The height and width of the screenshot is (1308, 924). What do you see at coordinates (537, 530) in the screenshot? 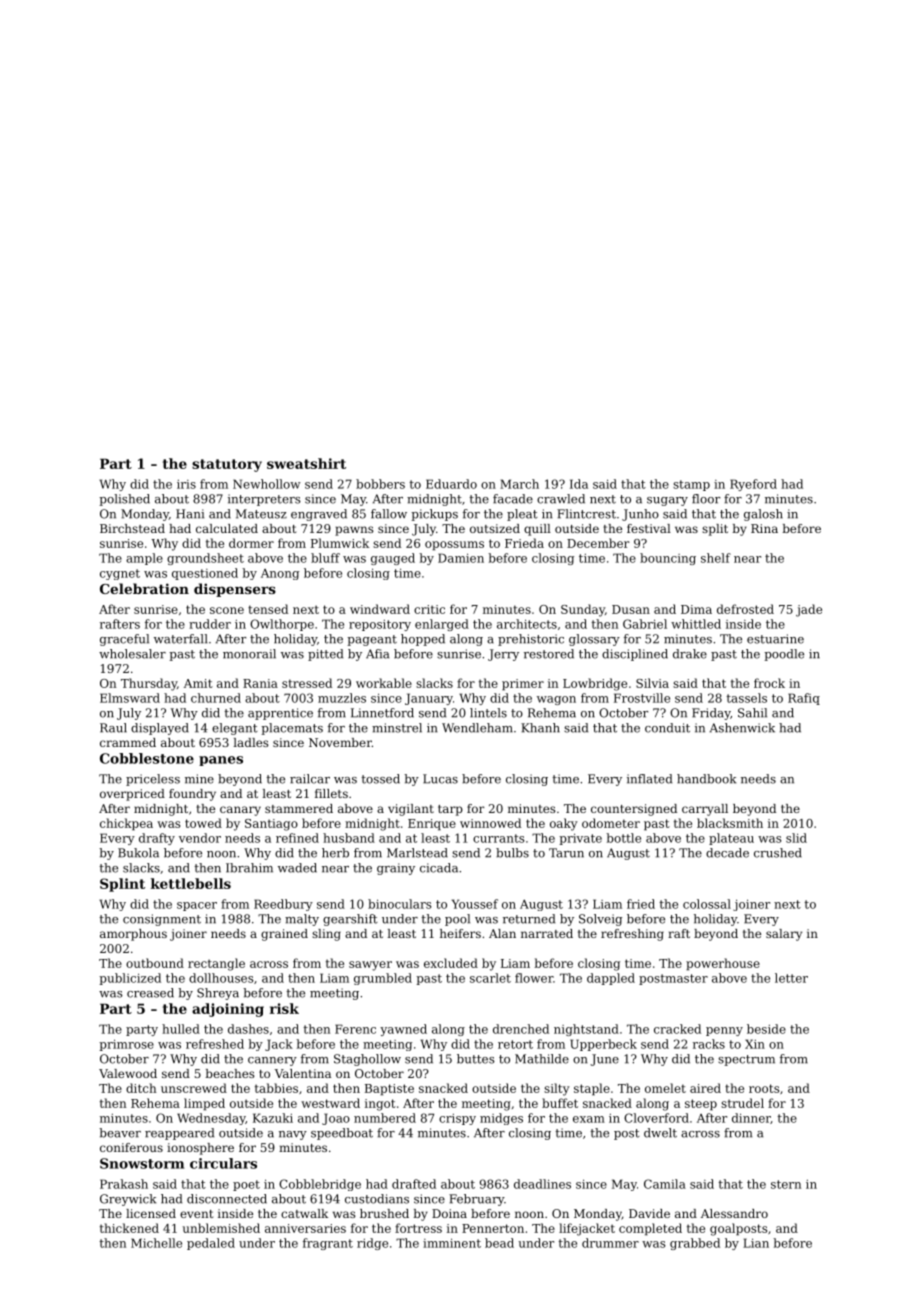
I see `quill` at bounding box center [537, 530].
